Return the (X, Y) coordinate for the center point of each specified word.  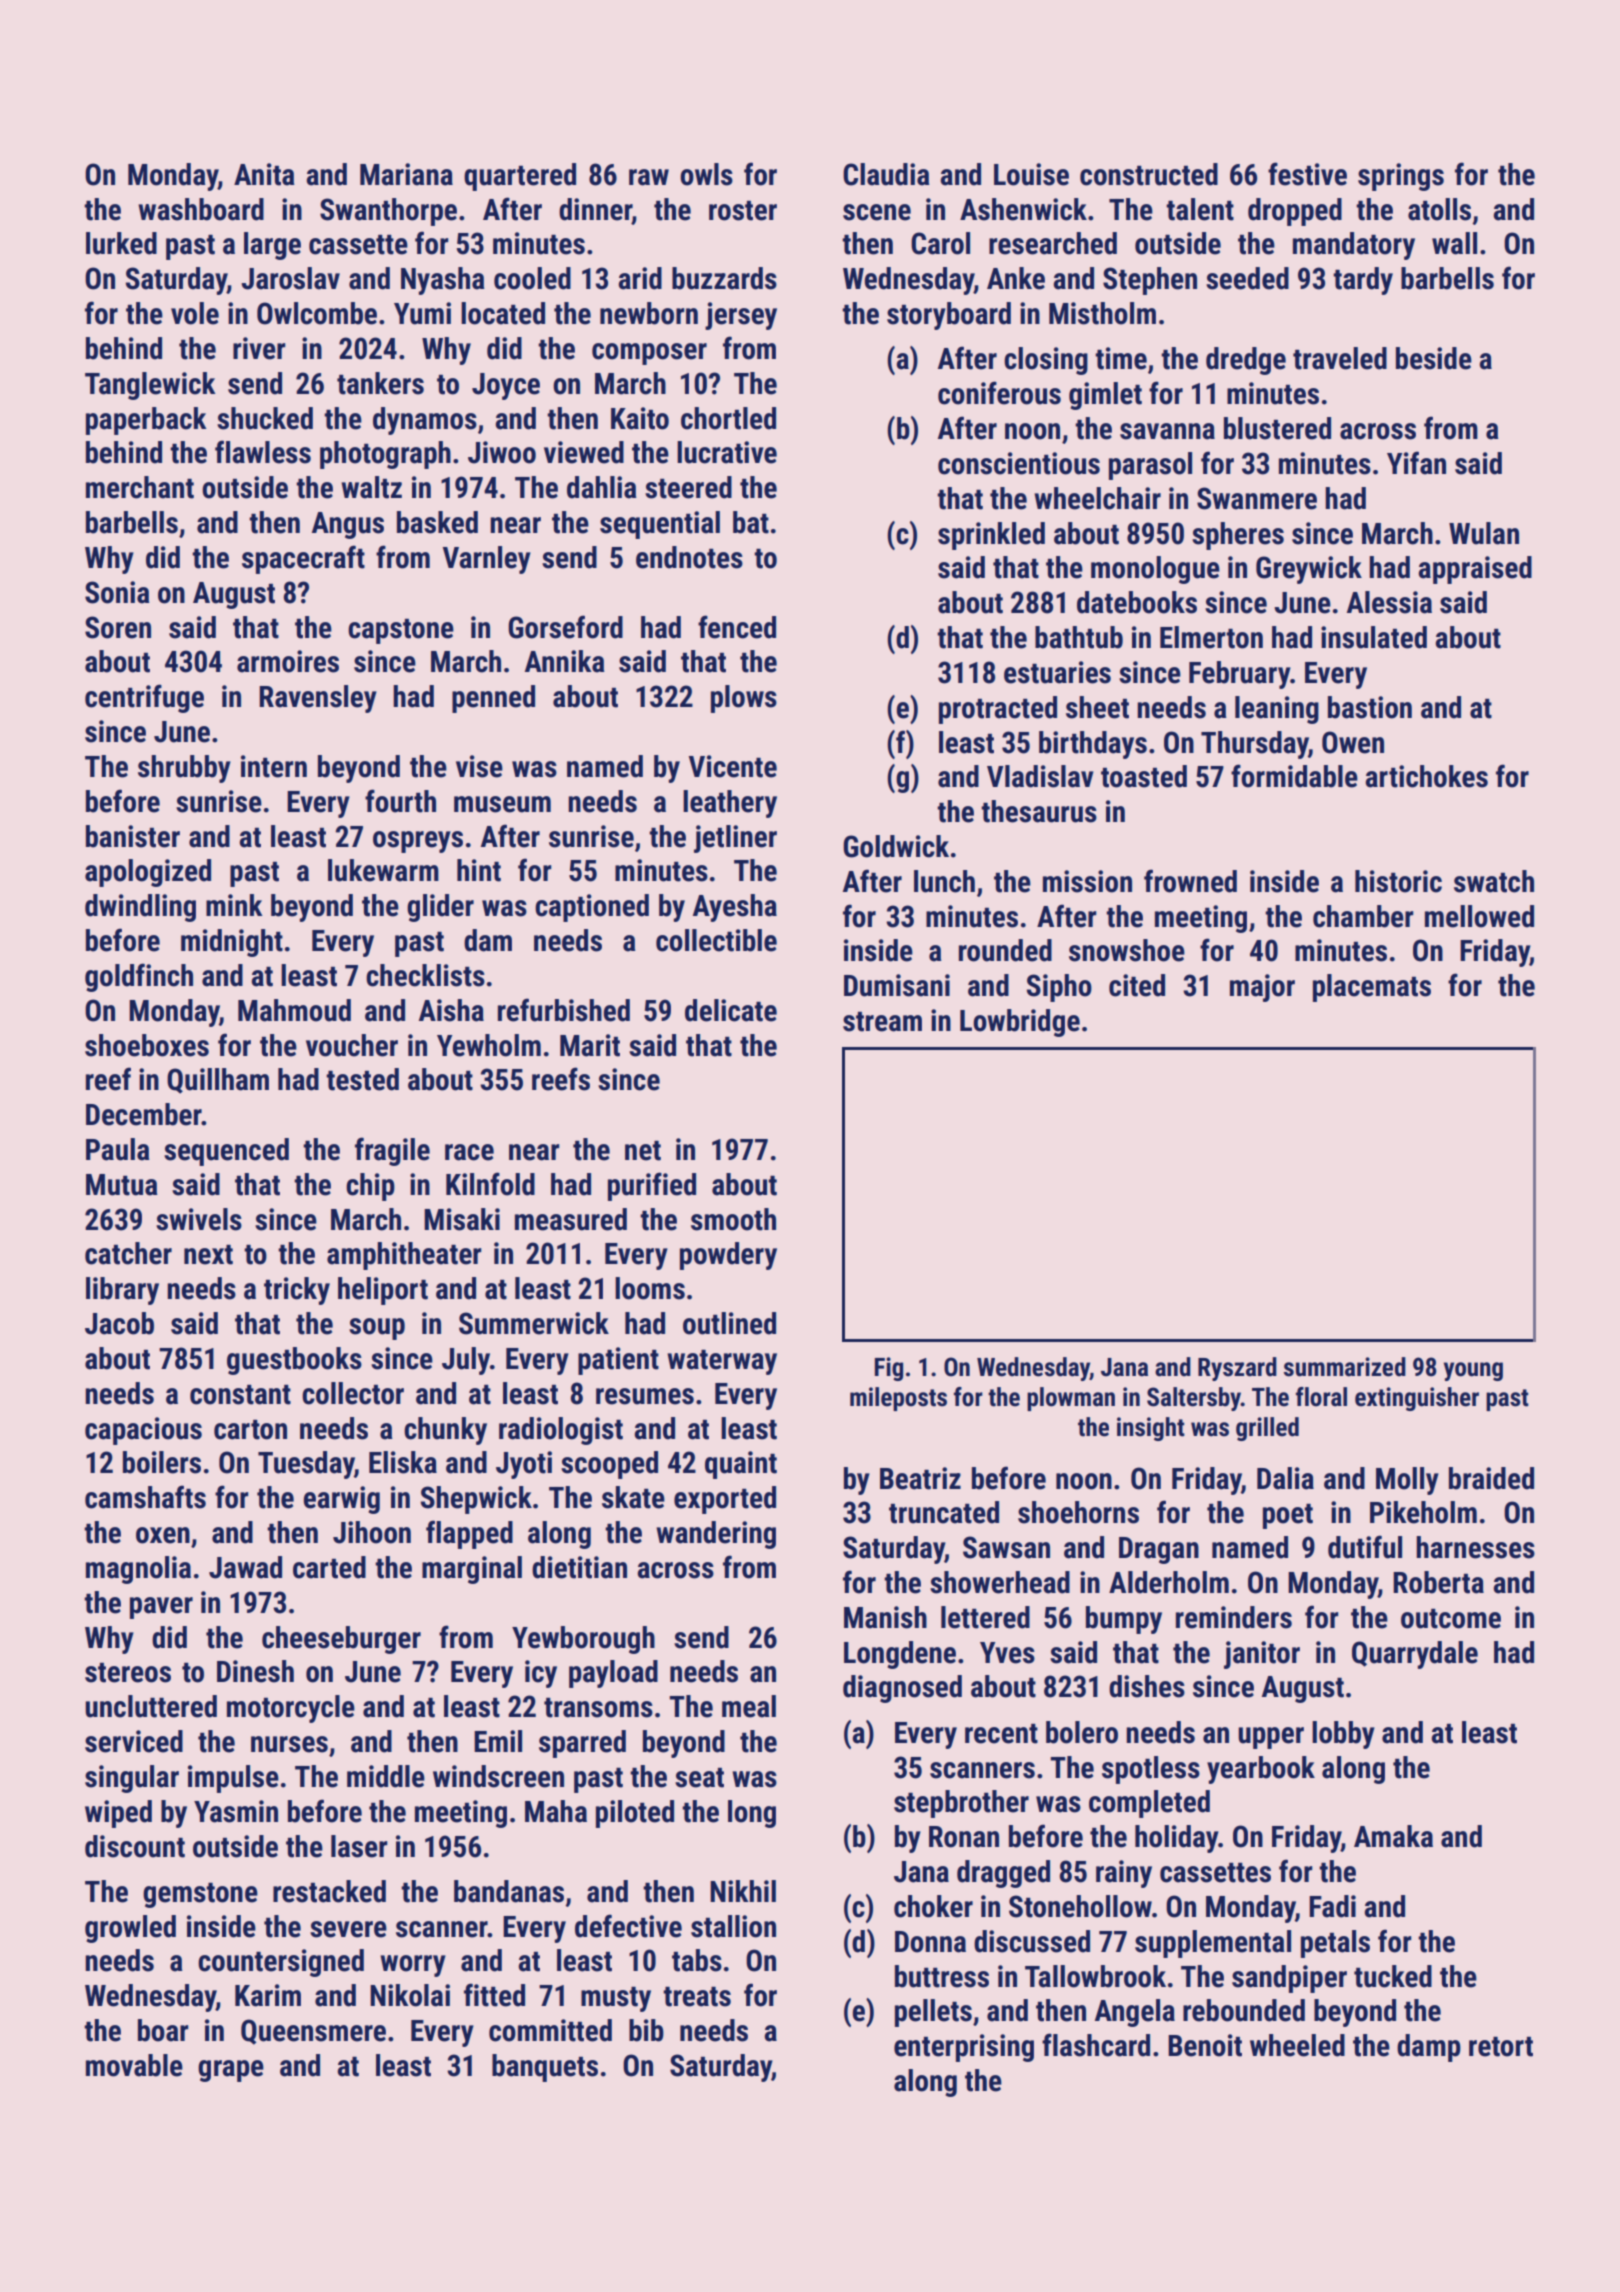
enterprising (964, 2048)
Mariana (406, 174)
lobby (1343, 1735)
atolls (1439, 209)
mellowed (1479, 916)
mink (234, 905)
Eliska (403, 1462)
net (643, 1151)
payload (613, 1674)
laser (359, 1846)
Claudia (886, 174)
